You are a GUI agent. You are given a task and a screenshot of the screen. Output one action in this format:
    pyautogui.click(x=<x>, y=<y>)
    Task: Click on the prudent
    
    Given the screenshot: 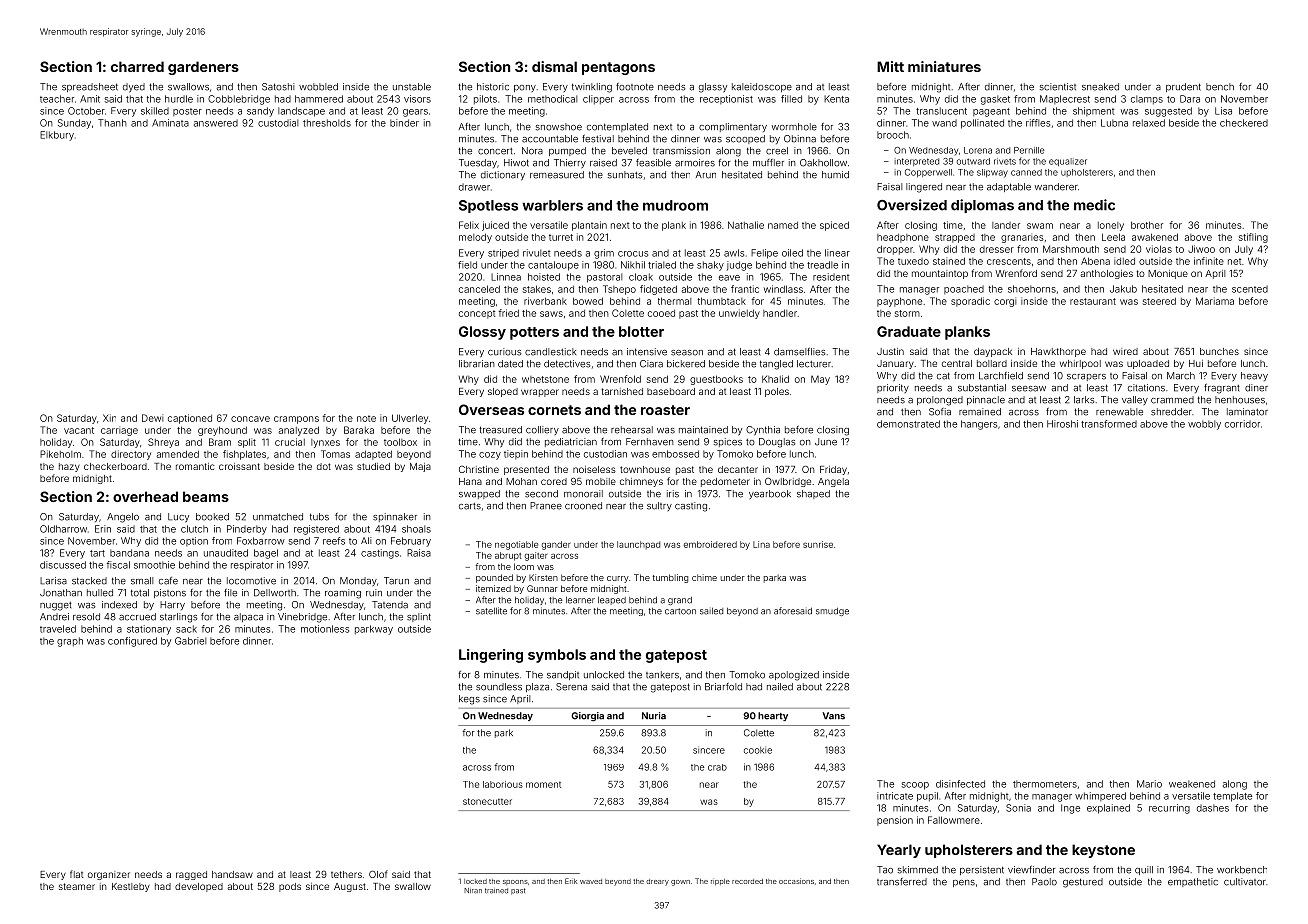 What is the action you would take?
    pyautogui.click(x=1183, y=87)
